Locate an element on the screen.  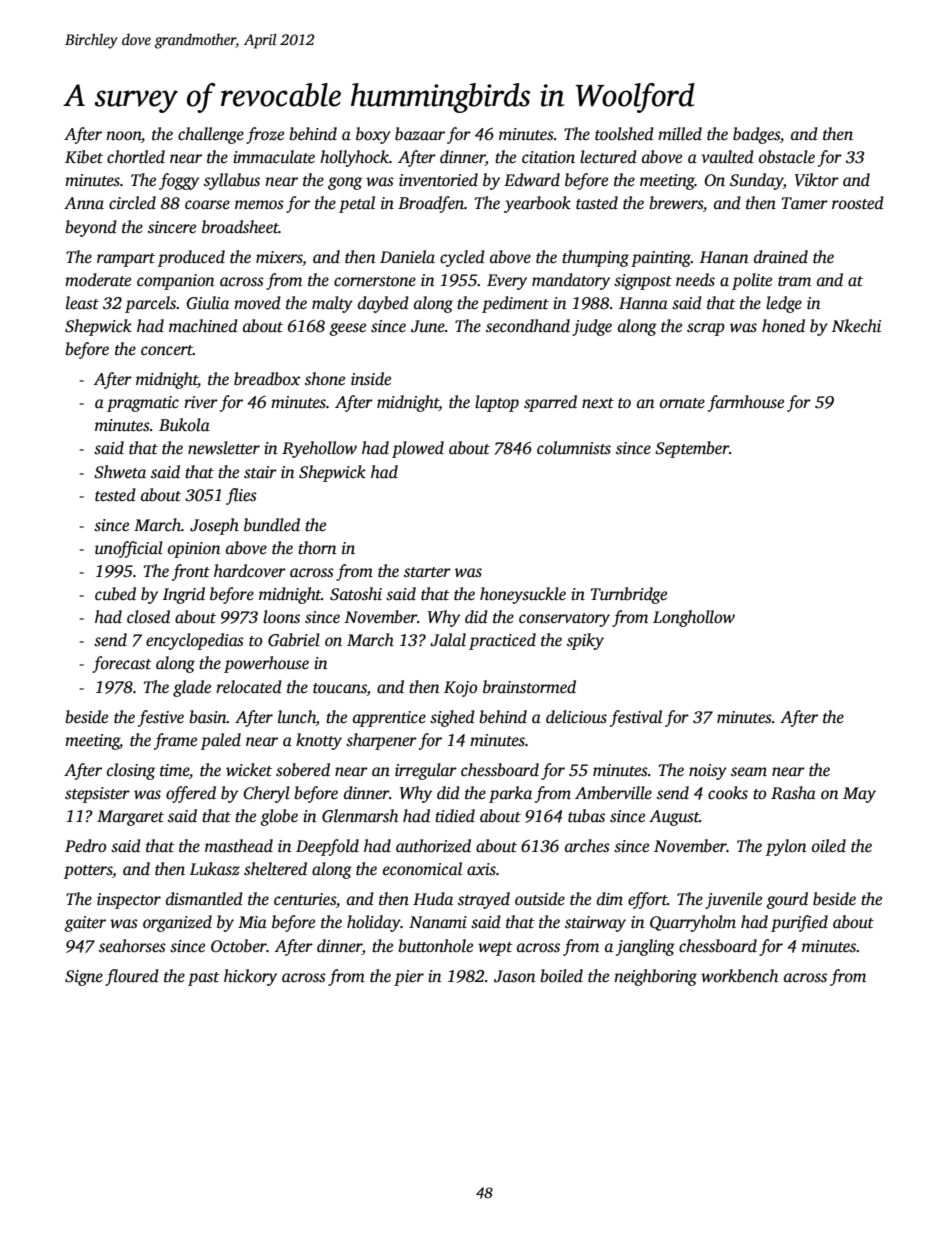
yearbook is located at coordinates (537, 204).
